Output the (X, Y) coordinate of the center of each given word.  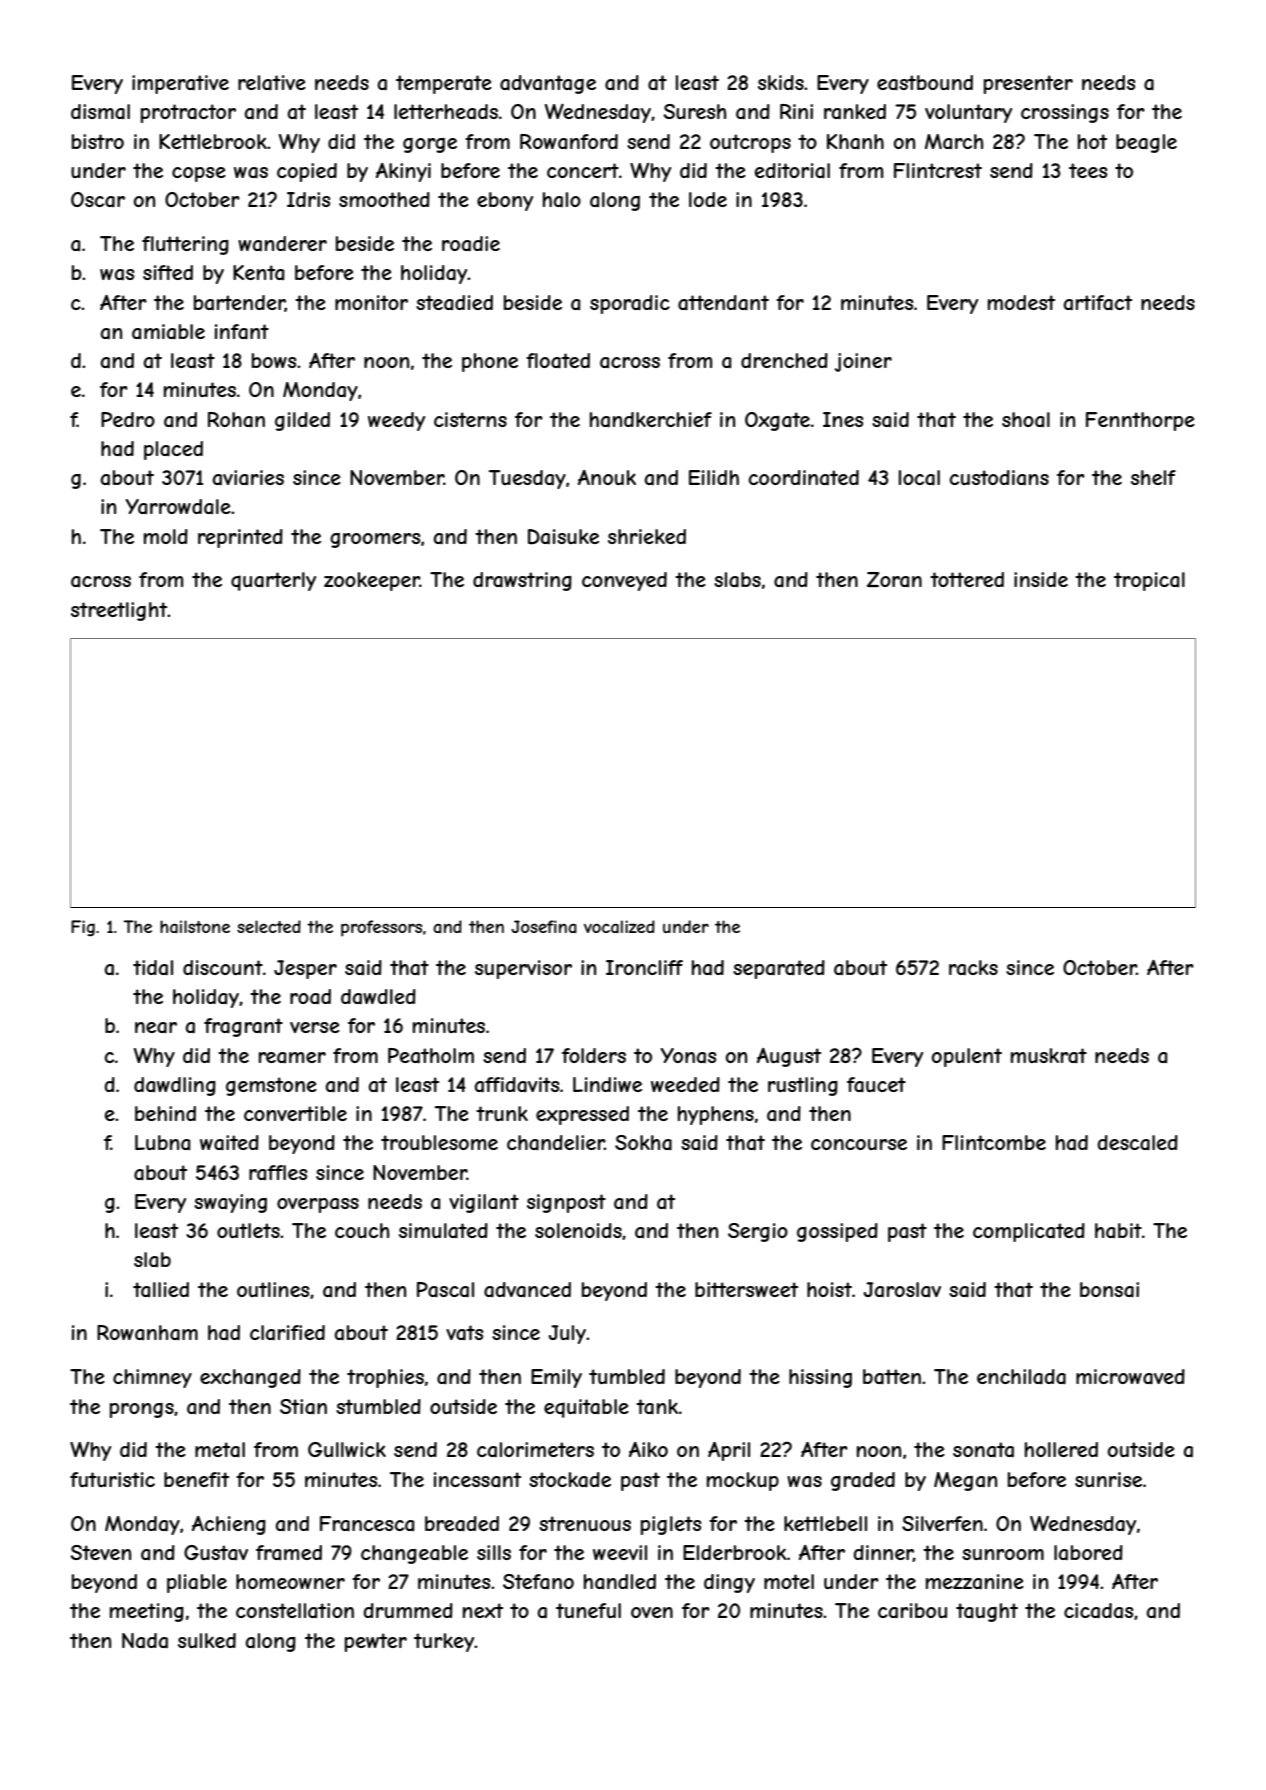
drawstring (522, 581)
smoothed (384, 199)
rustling (803, 1086)
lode (708, 199)
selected (269, 926)
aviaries (248, 478)
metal (220, 1450)
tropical (1149, 581)
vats (464, 1333)
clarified (287, 1333)
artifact (1098, 303)
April (729, 1451)
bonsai (1109, 1290)
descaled (1138, 1143)
